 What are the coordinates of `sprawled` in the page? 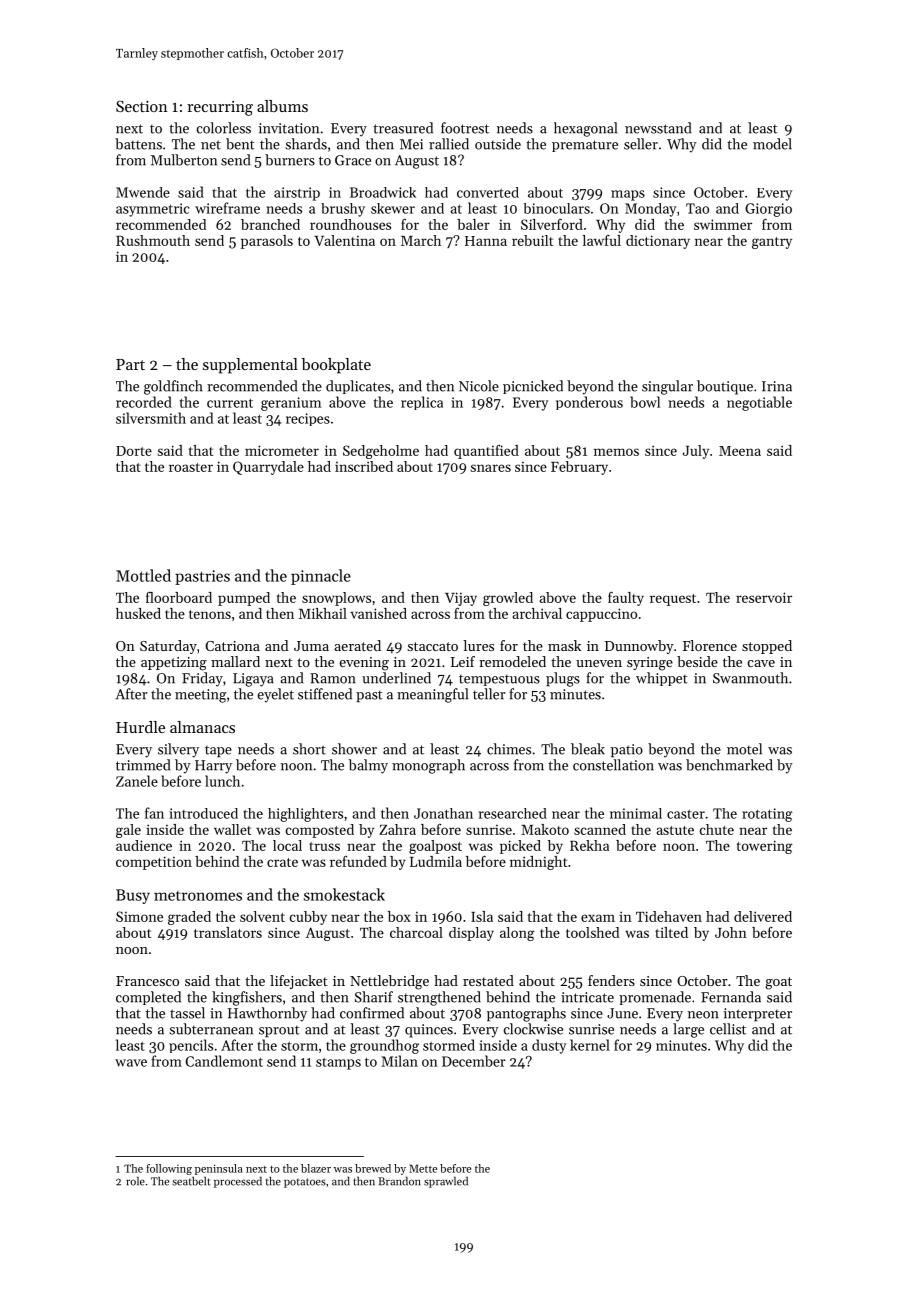 It's located at (446, 1182).
